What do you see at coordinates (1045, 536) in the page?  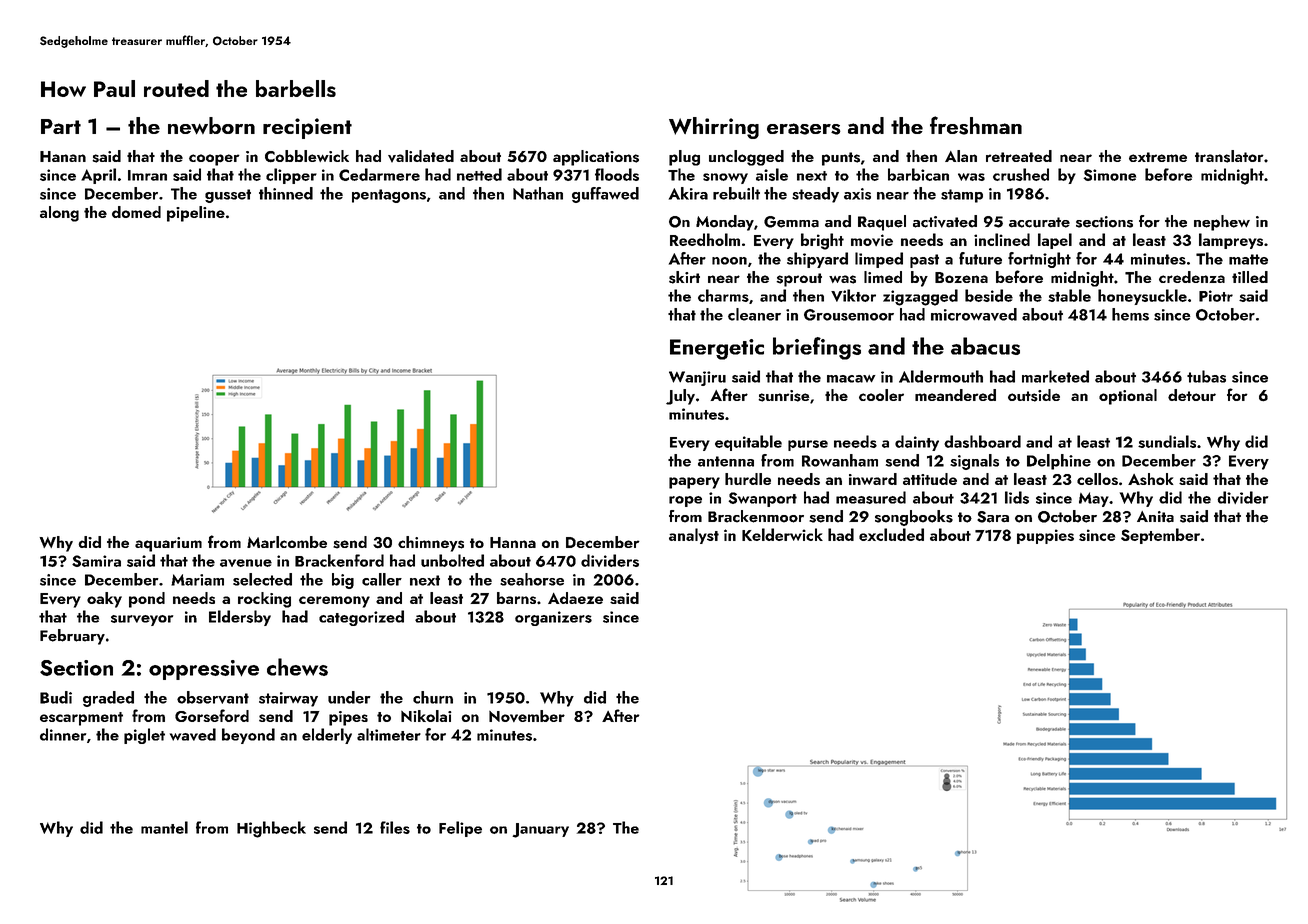 I see `puppies` at bounding box center [1045, 536].
